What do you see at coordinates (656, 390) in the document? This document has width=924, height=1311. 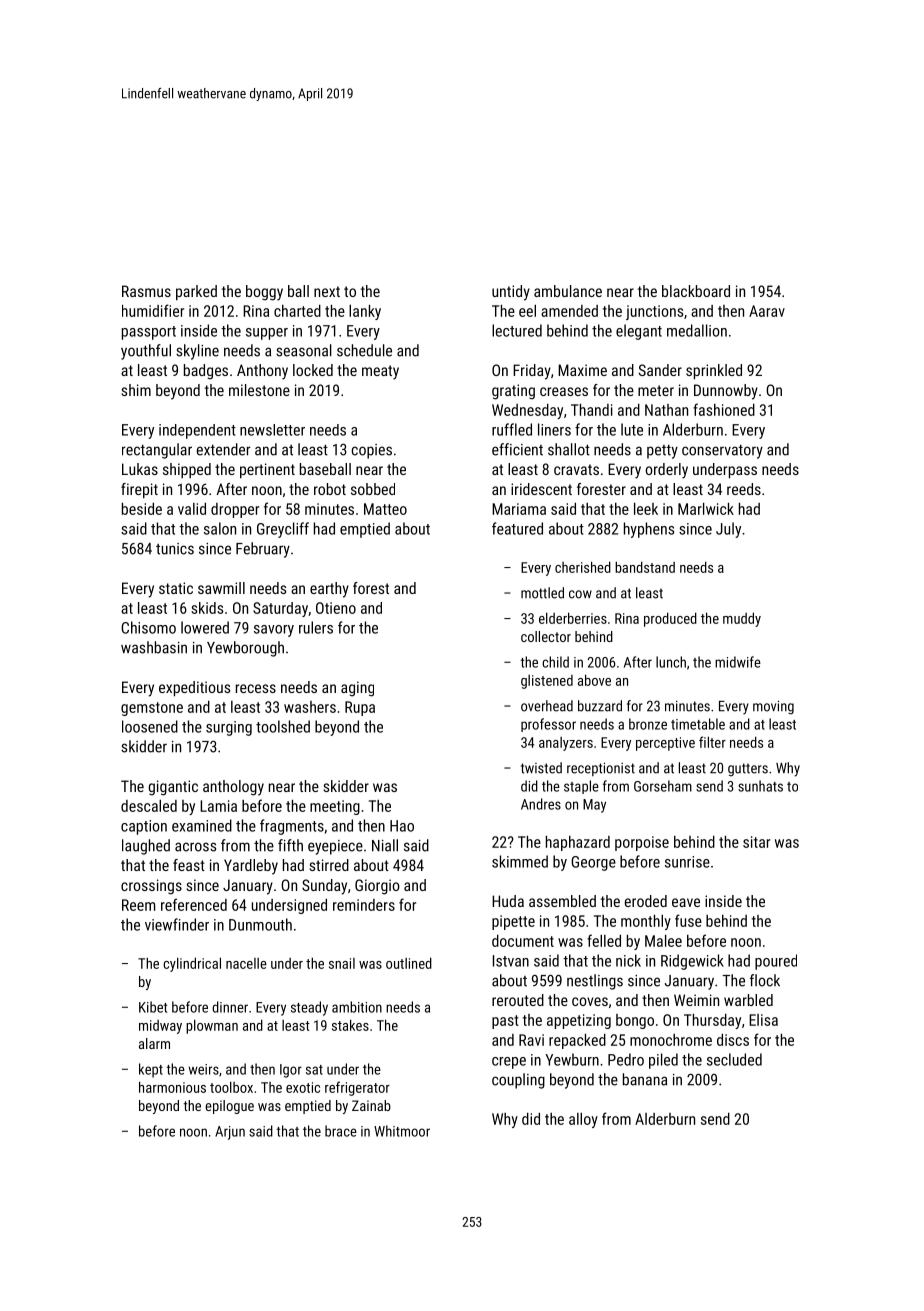 I see `meter` at bounding box center [656, 390].
